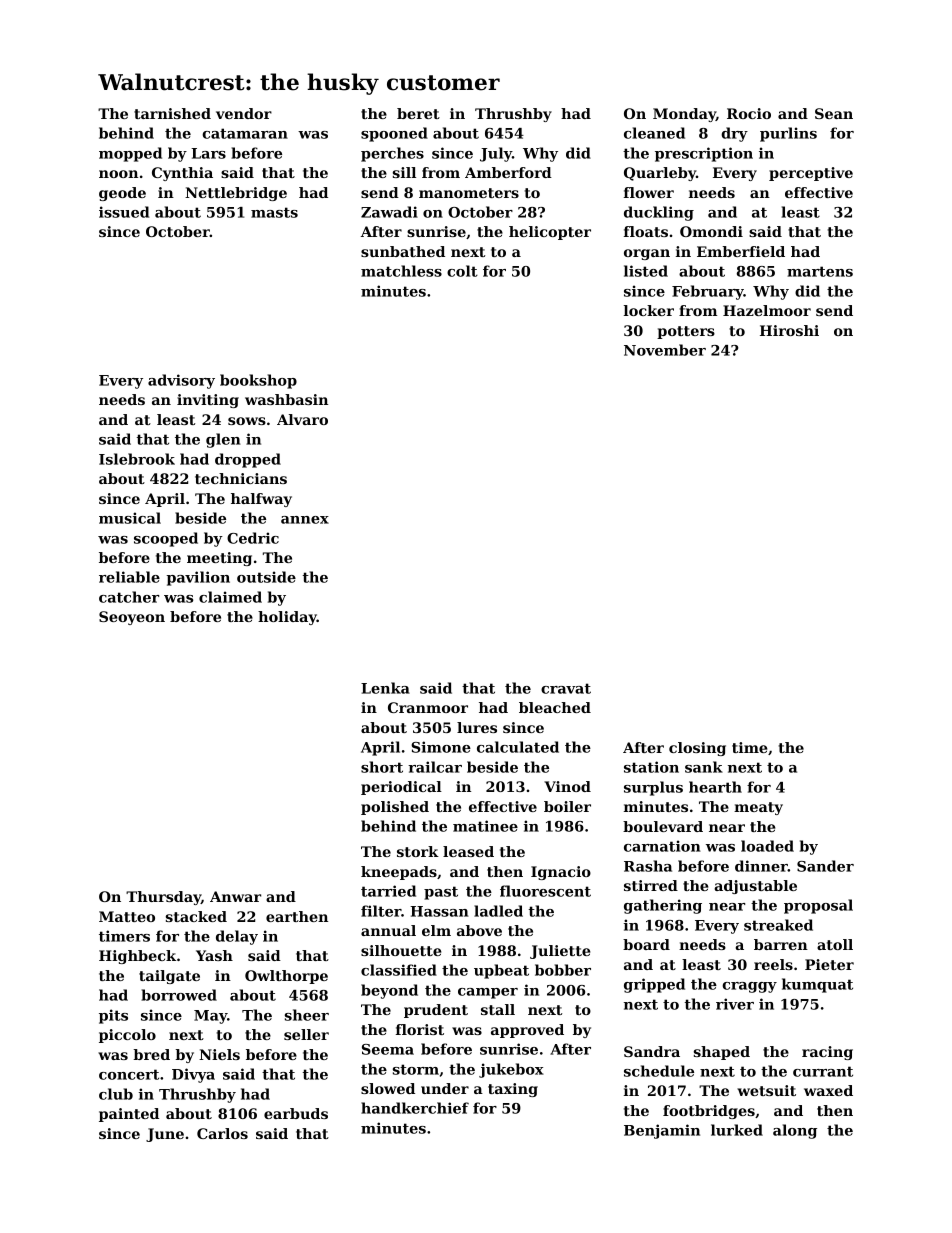 This document has height=1233, width=952. What do you see at coordinates (818, 906) in the document?
I see `proposal` at bounding box center [818, 906].
